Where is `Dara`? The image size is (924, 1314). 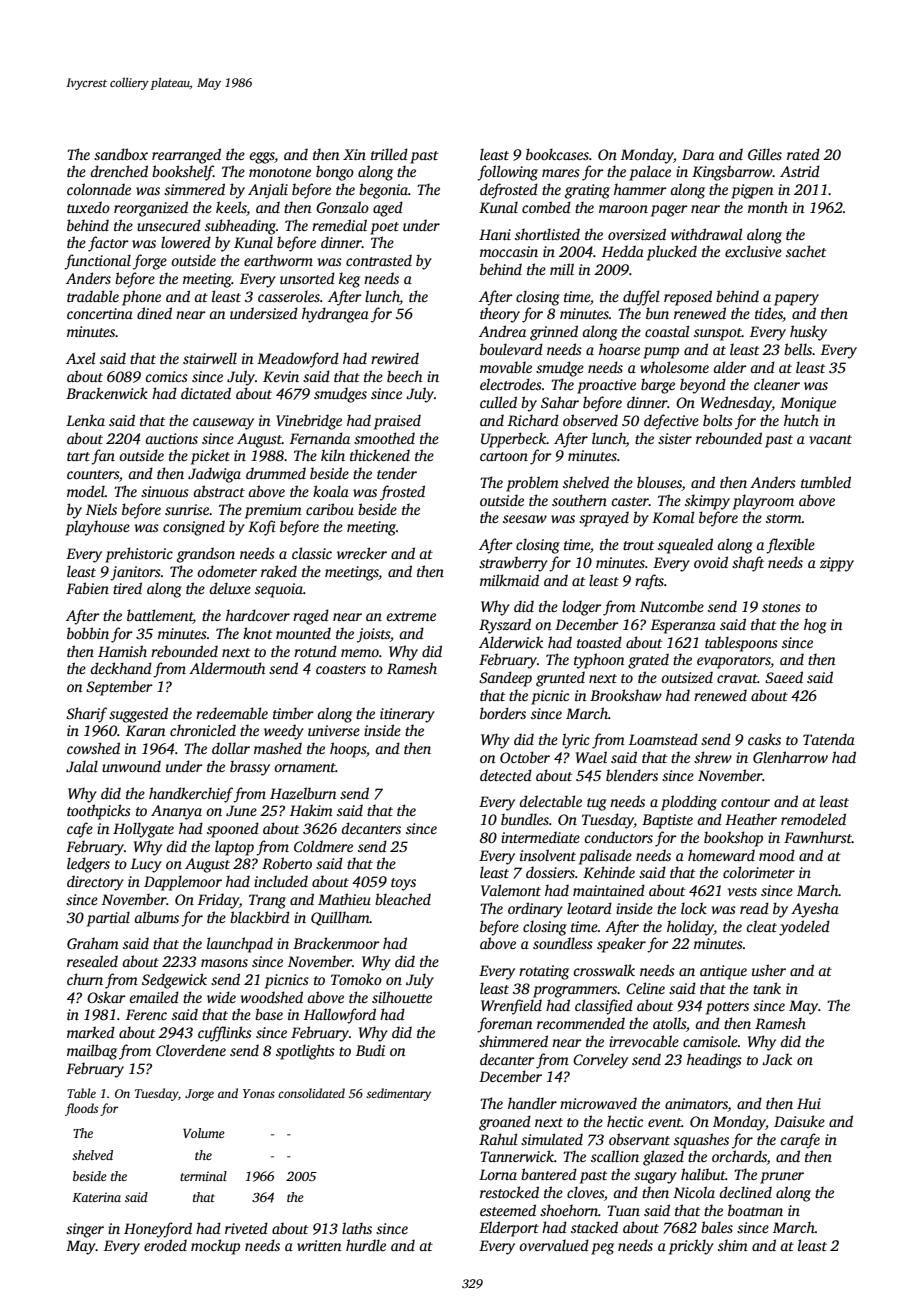 Dara is located at coordinates (698, 154).
